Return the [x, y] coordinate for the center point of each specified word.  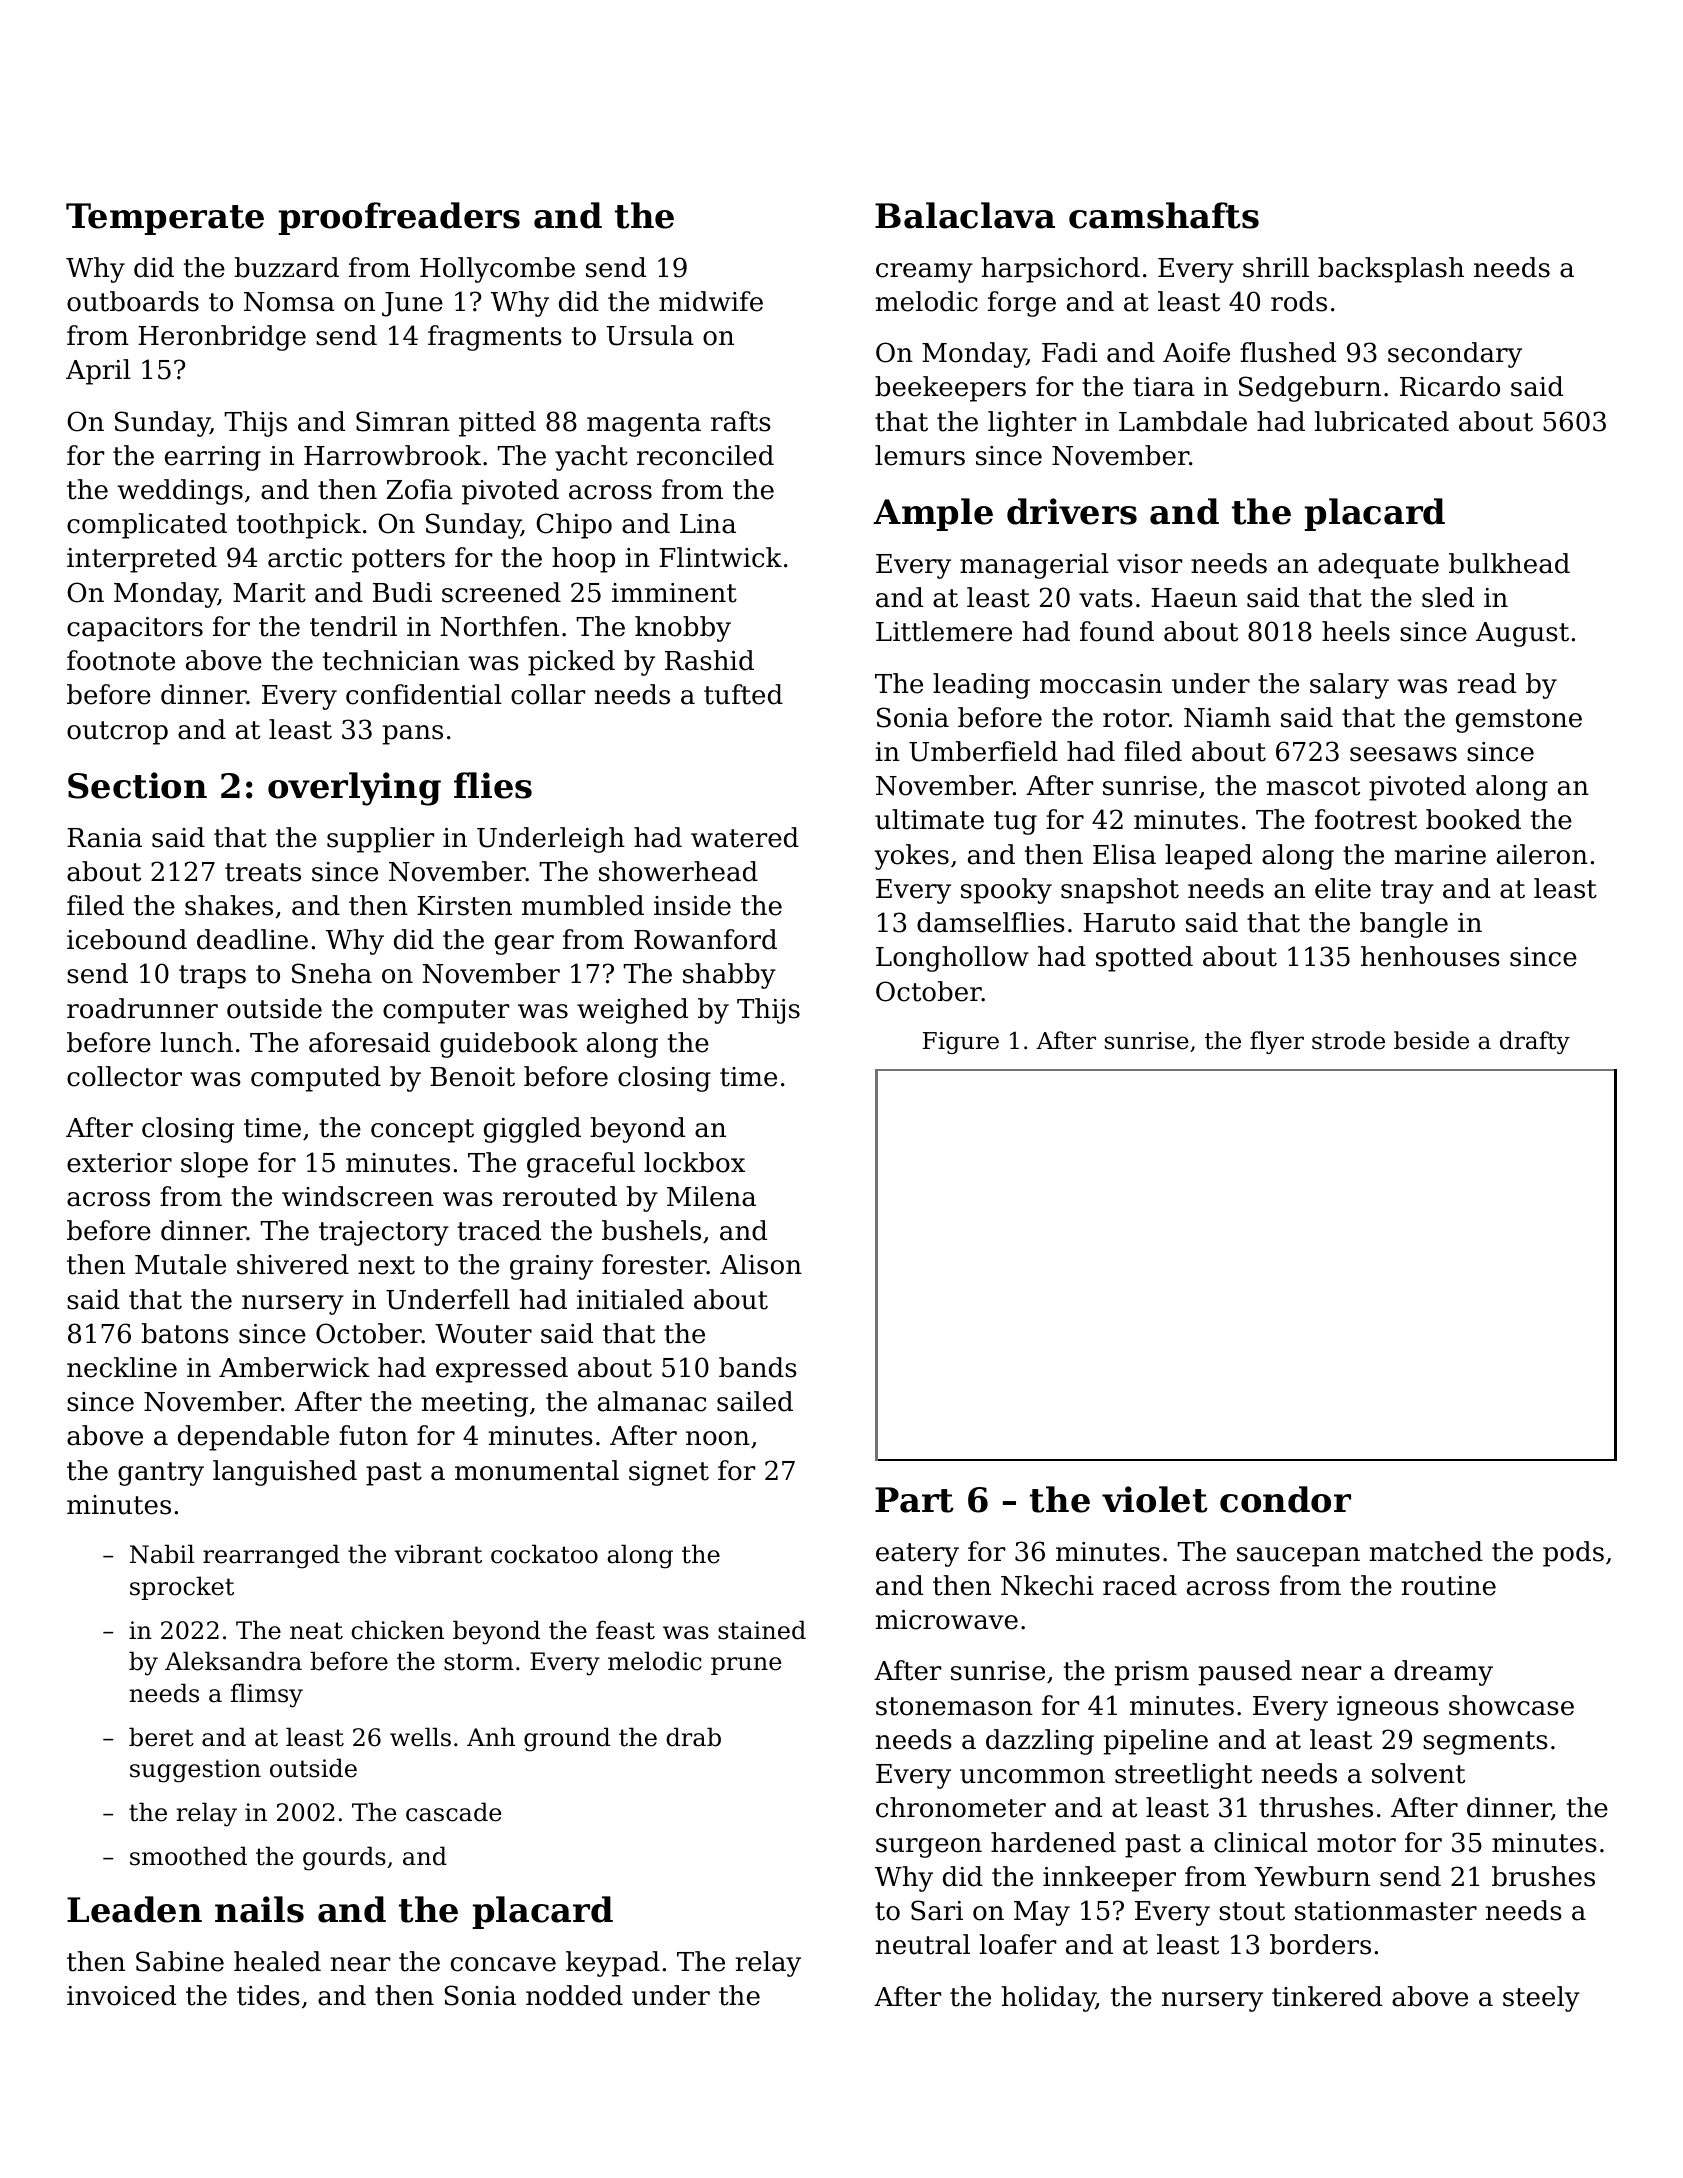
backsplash [1391, 270]
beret [161, 1737]
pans [413, 735]
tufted [743, 694]
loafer [1017, 1944]
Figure [961, 1043]
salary [1349, 686]
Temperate [165, 219]
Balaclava [965, 215]
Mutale [180, 1264]
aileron [1542, 854]
